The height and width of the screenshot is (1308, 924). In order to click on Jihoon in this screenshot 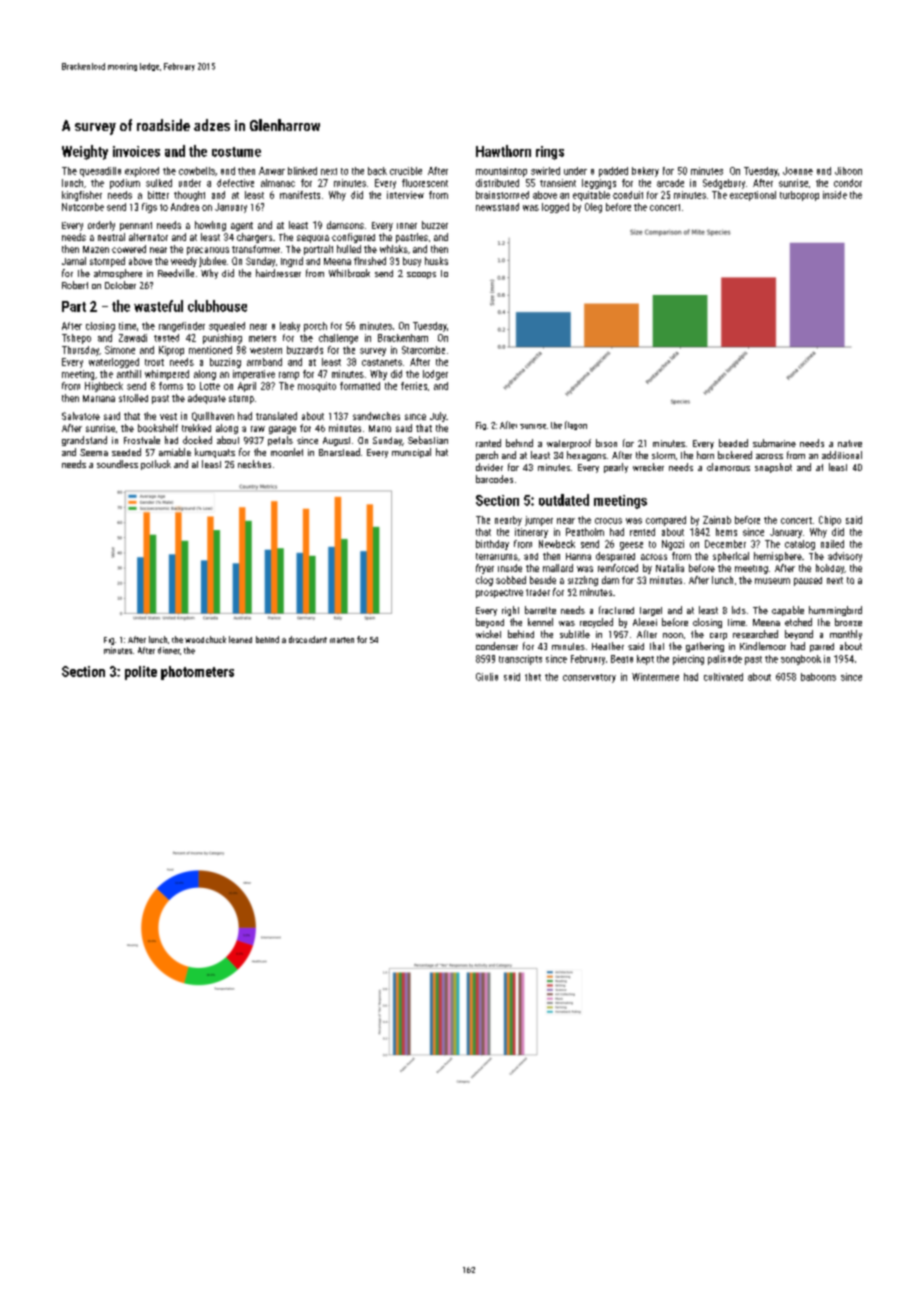, I will do `click(848, 171)`.
